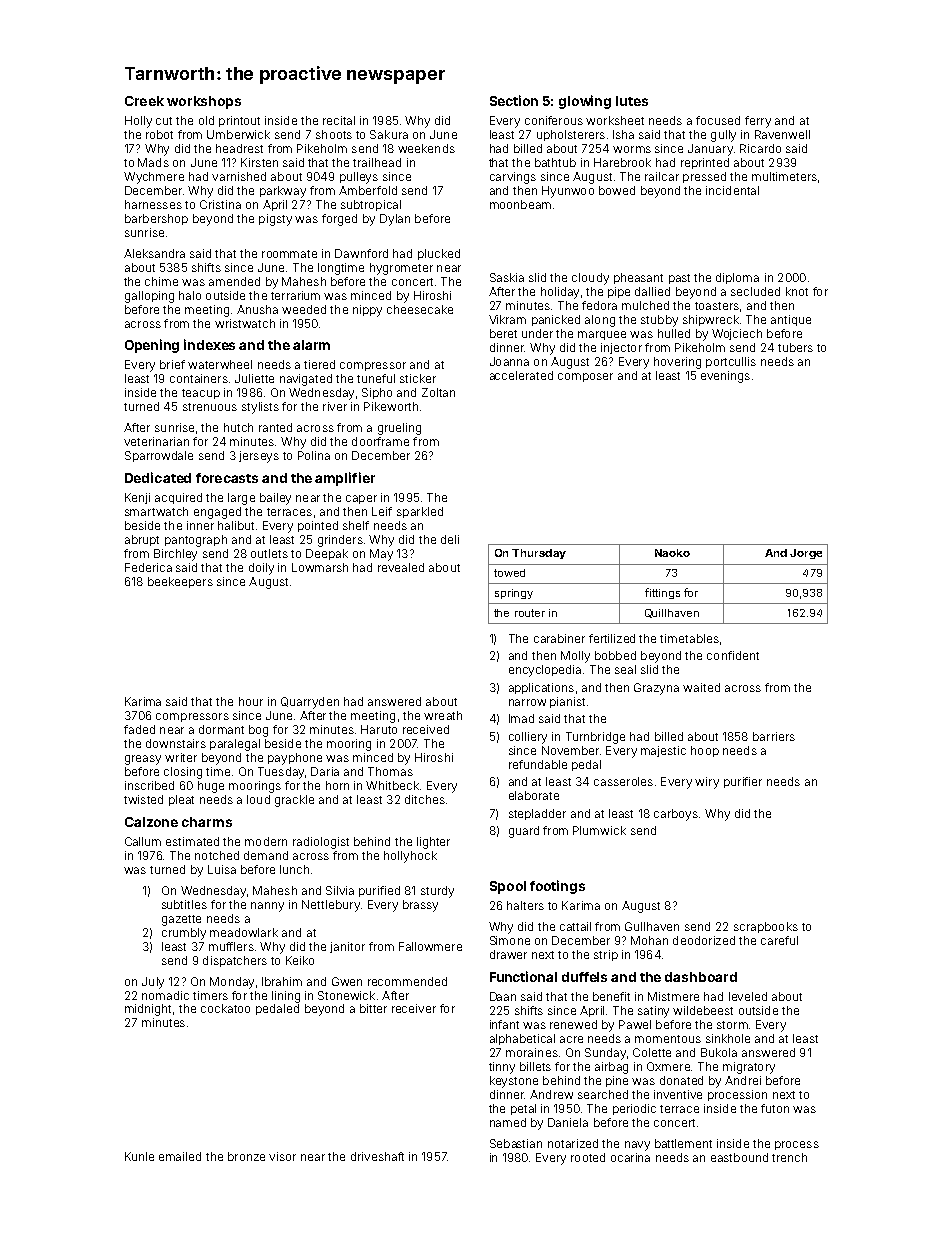 This document has height=1233, width=952. Describe the element at coordinates (663, 751) in the document. I see `majestic` at that location.
